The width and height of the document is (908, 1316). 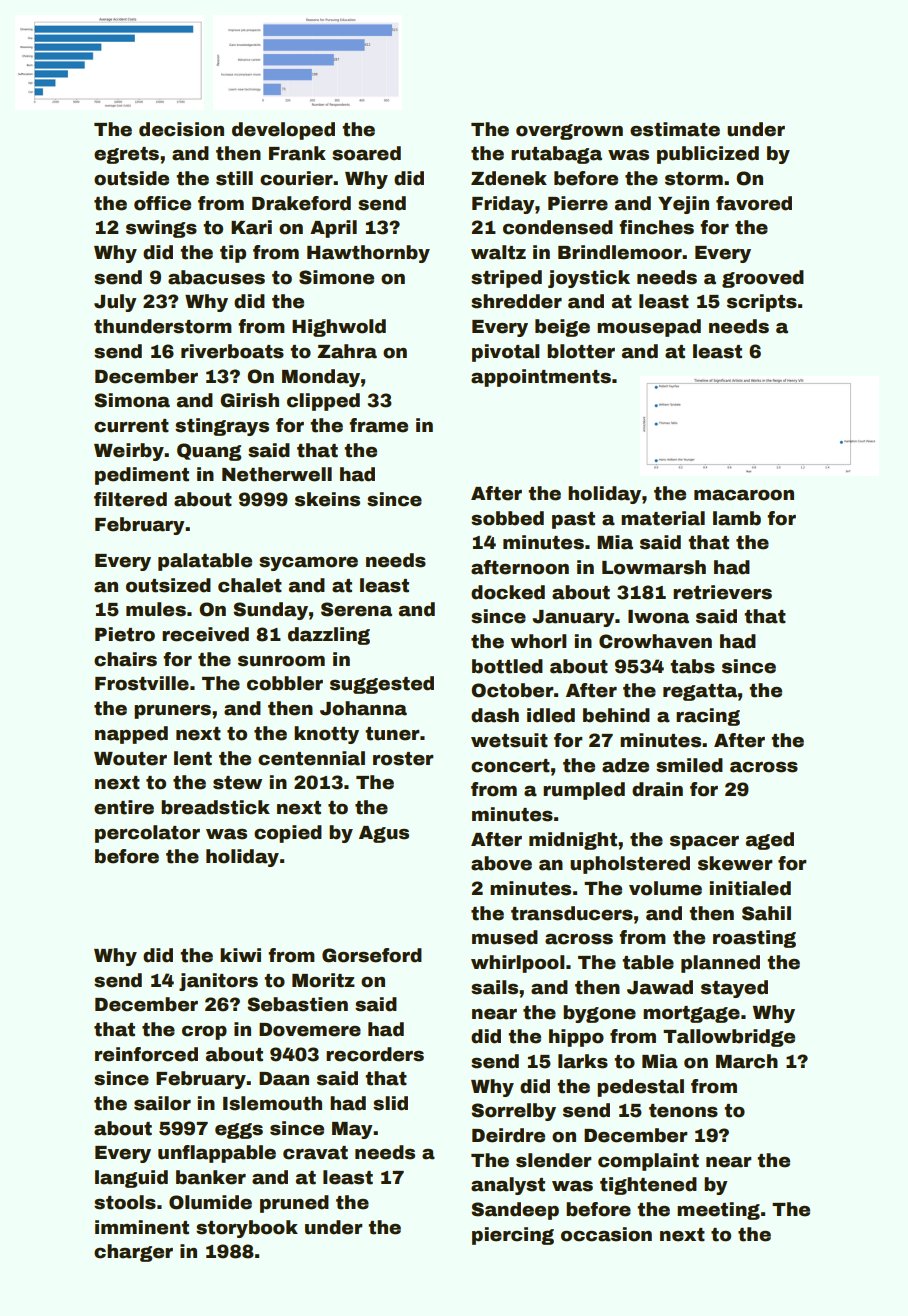 I want to click on grooved, so click(x=763, y=279).
